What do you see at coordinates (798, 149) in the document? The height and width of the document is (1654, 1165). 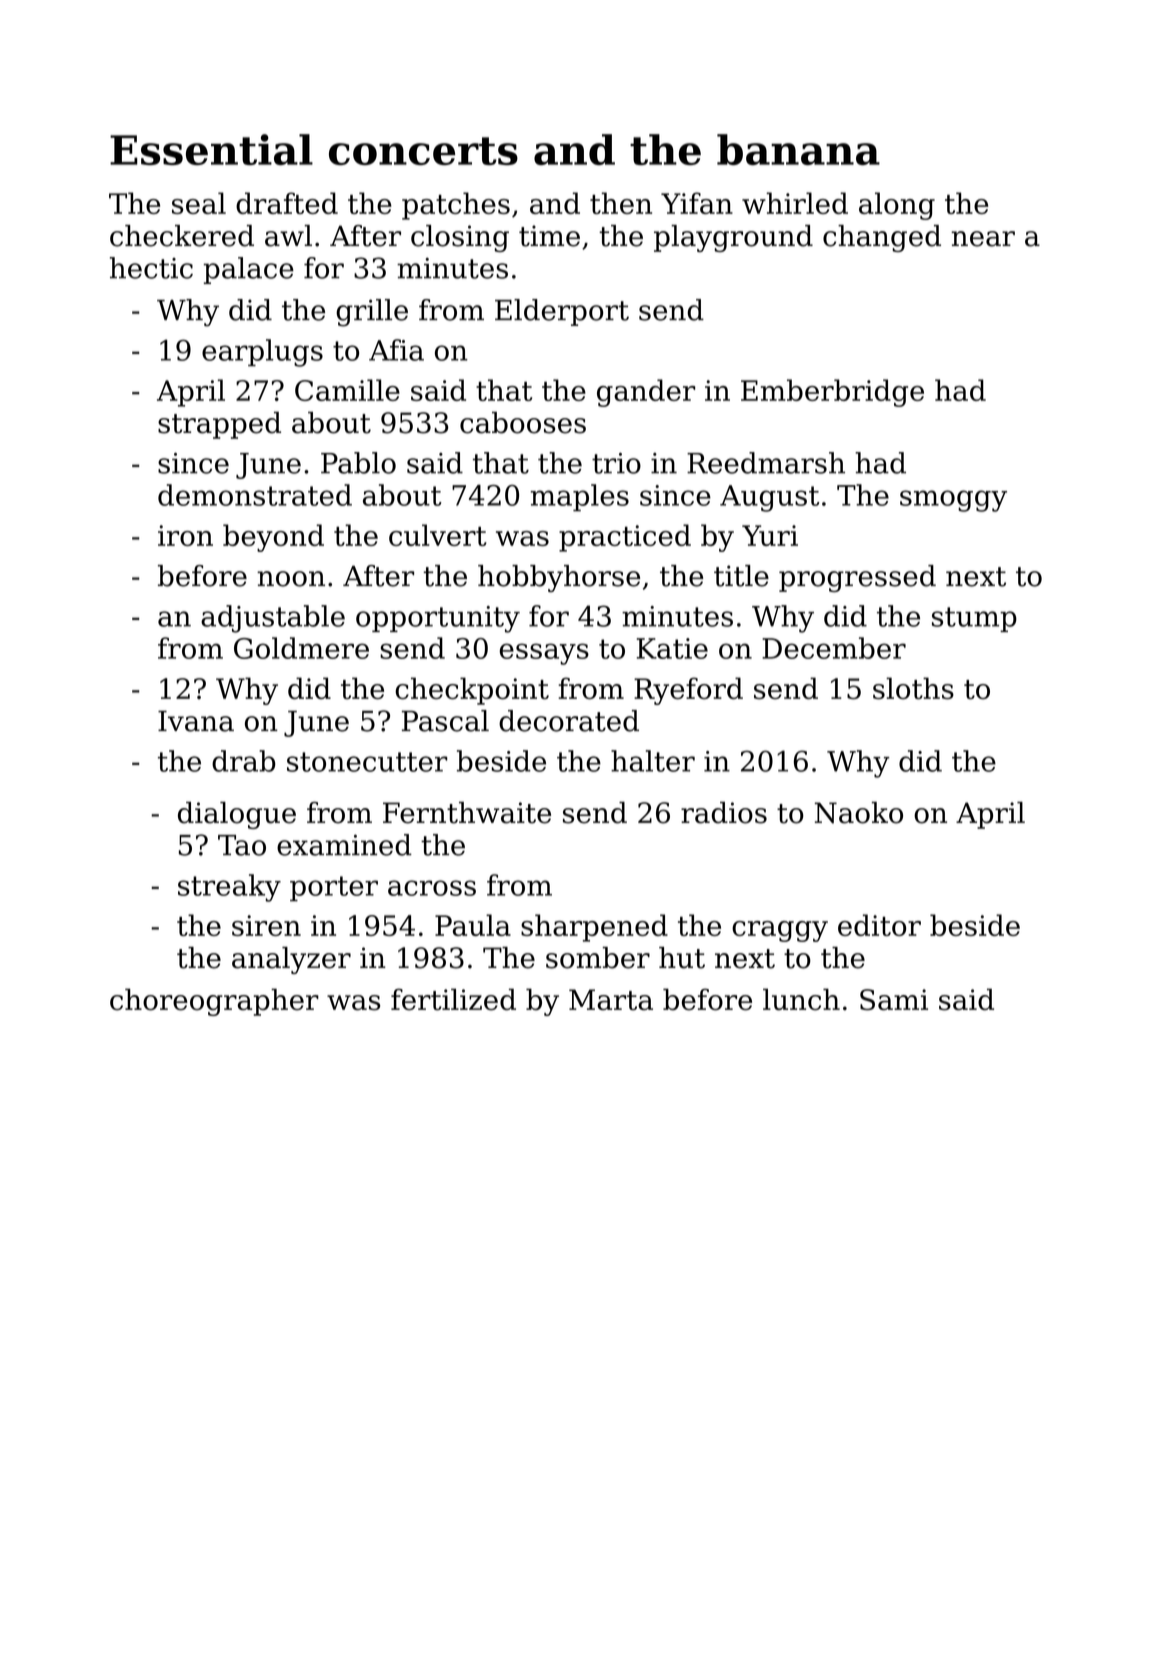 I see `banana` at bounding box center [798, 149].
